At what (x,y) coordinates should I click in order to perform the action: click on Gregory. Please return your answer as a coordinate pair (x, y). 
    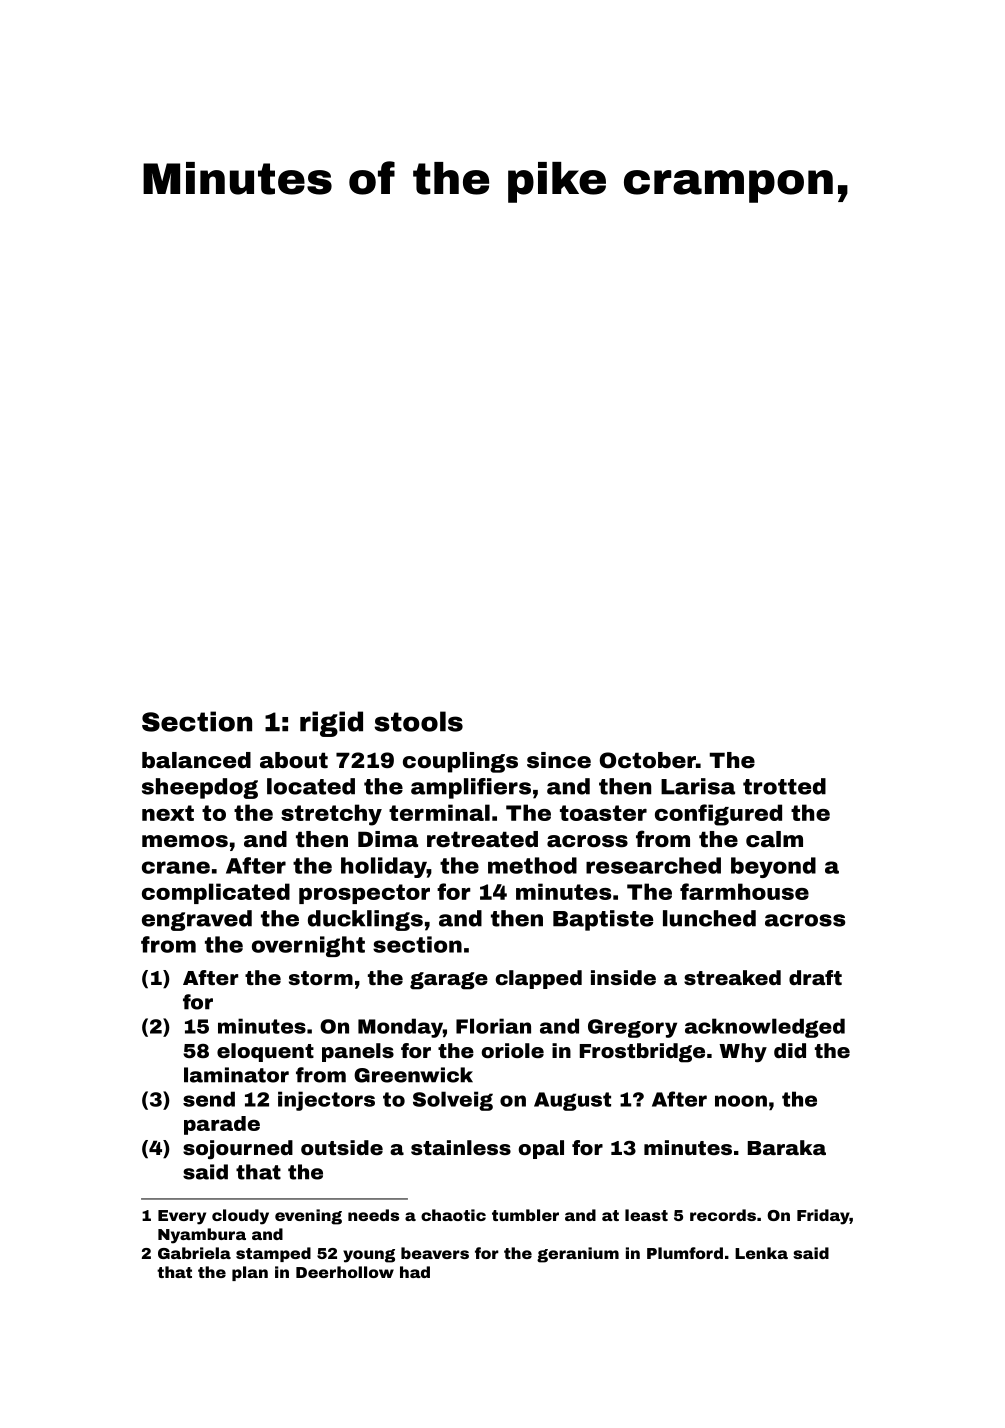
    Looking at the image, I should click on (632, 1028).
